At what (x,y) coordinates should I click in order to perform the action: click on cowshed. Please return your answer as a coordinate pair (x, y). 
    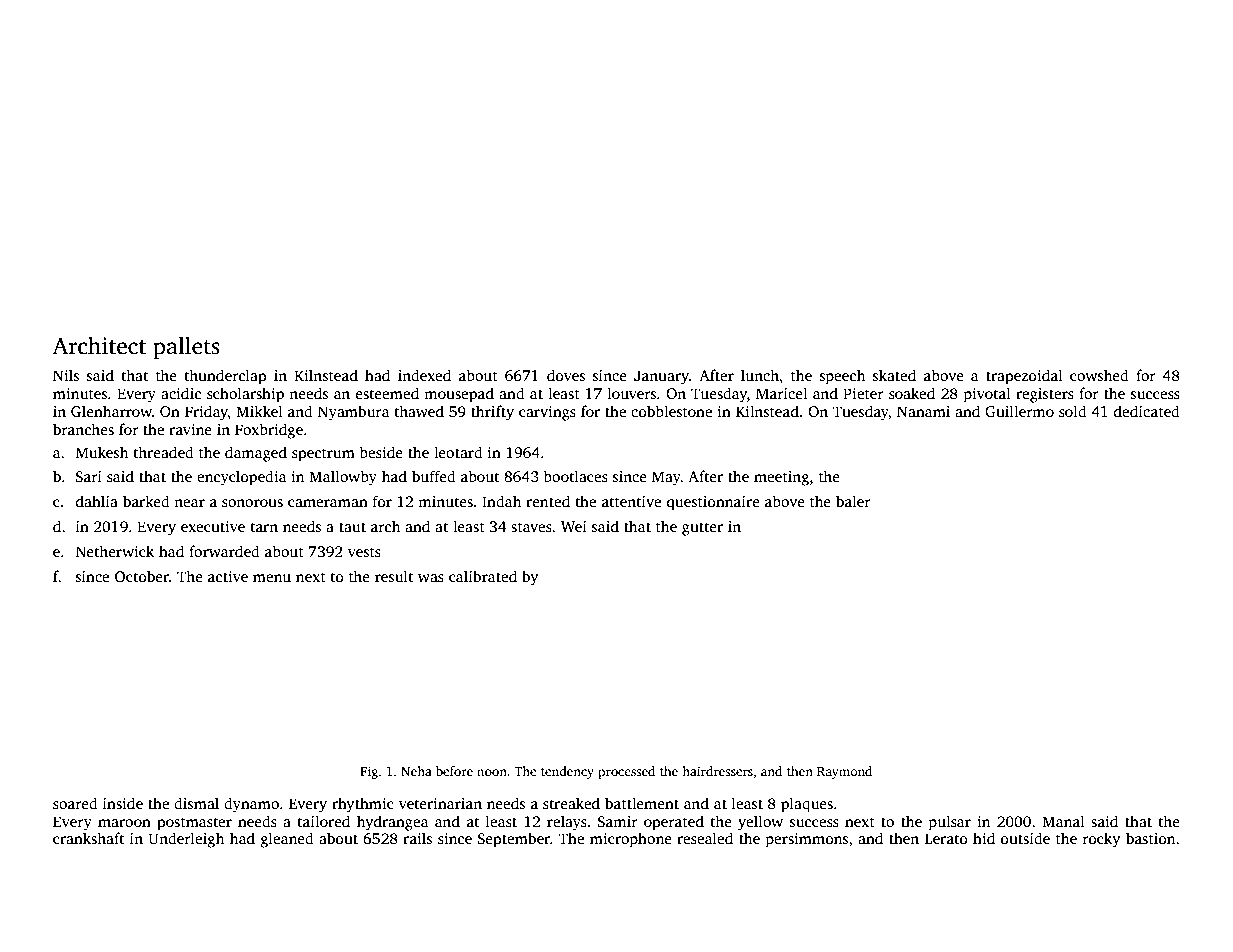
    Looking at the image, I should click on (1099, 375).
